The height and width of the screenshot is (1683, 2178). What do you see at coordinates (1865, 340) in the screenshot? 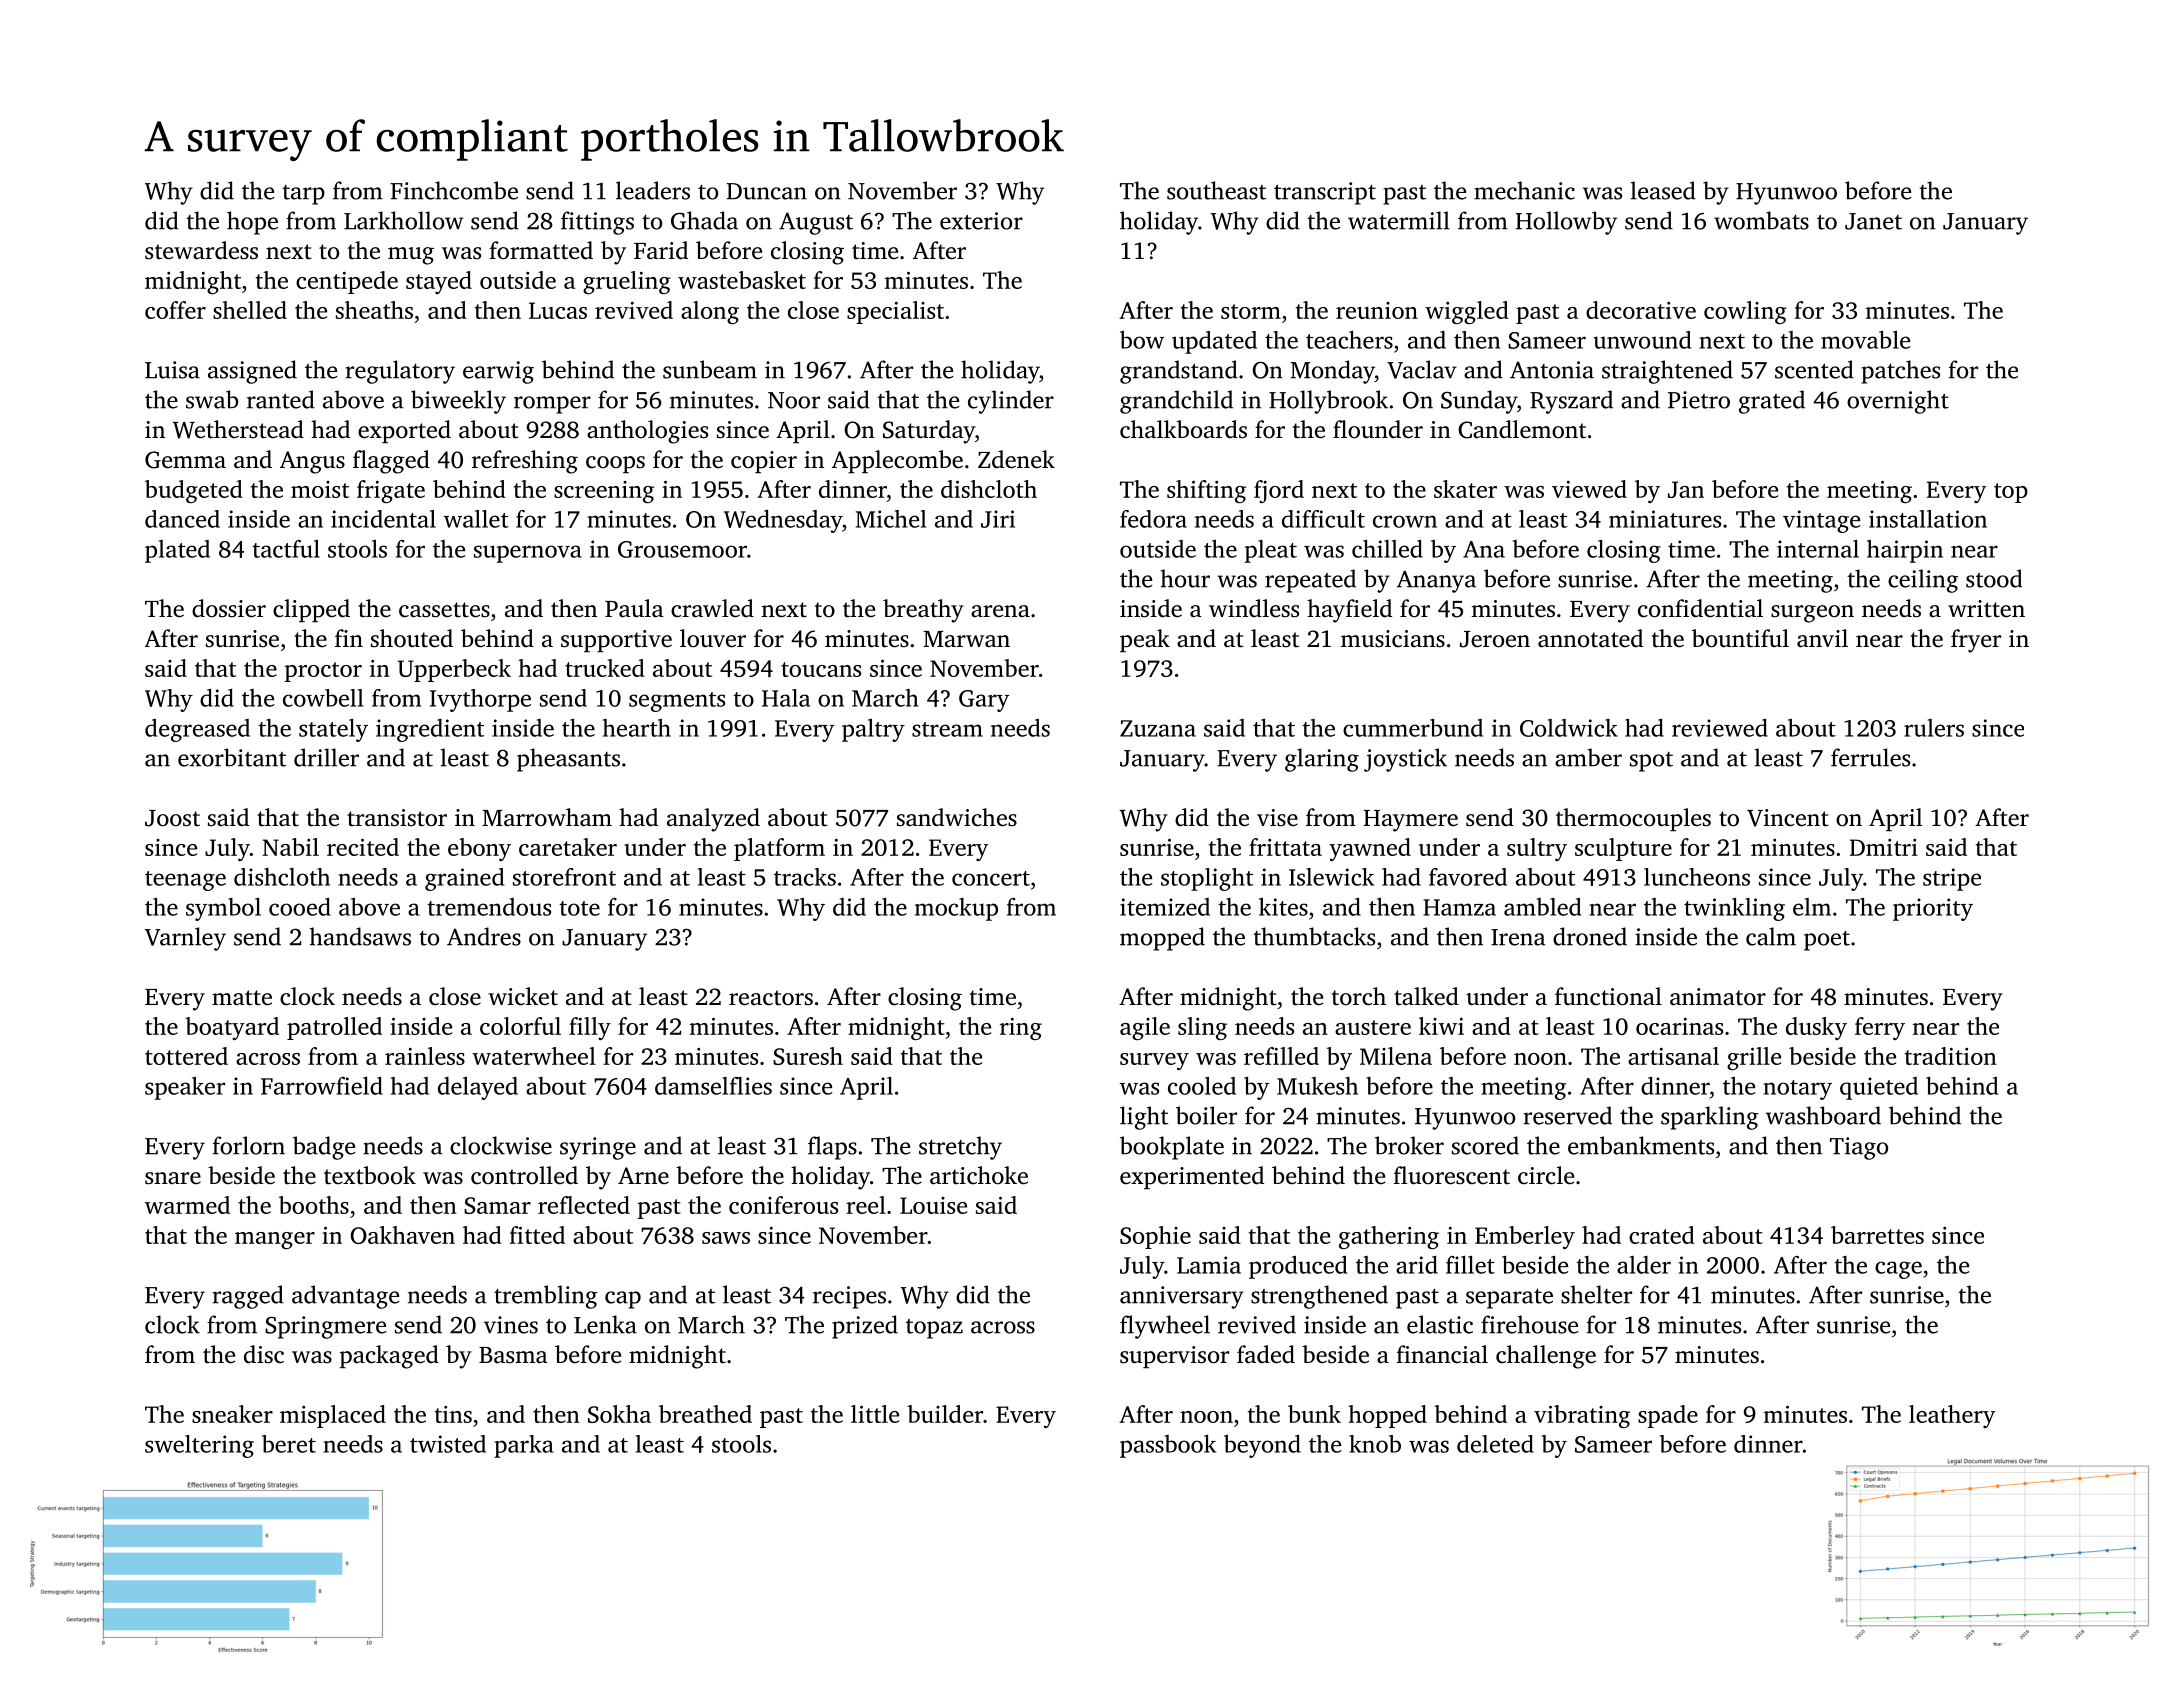
I see `movable` at bounding box center [1865, 340].
